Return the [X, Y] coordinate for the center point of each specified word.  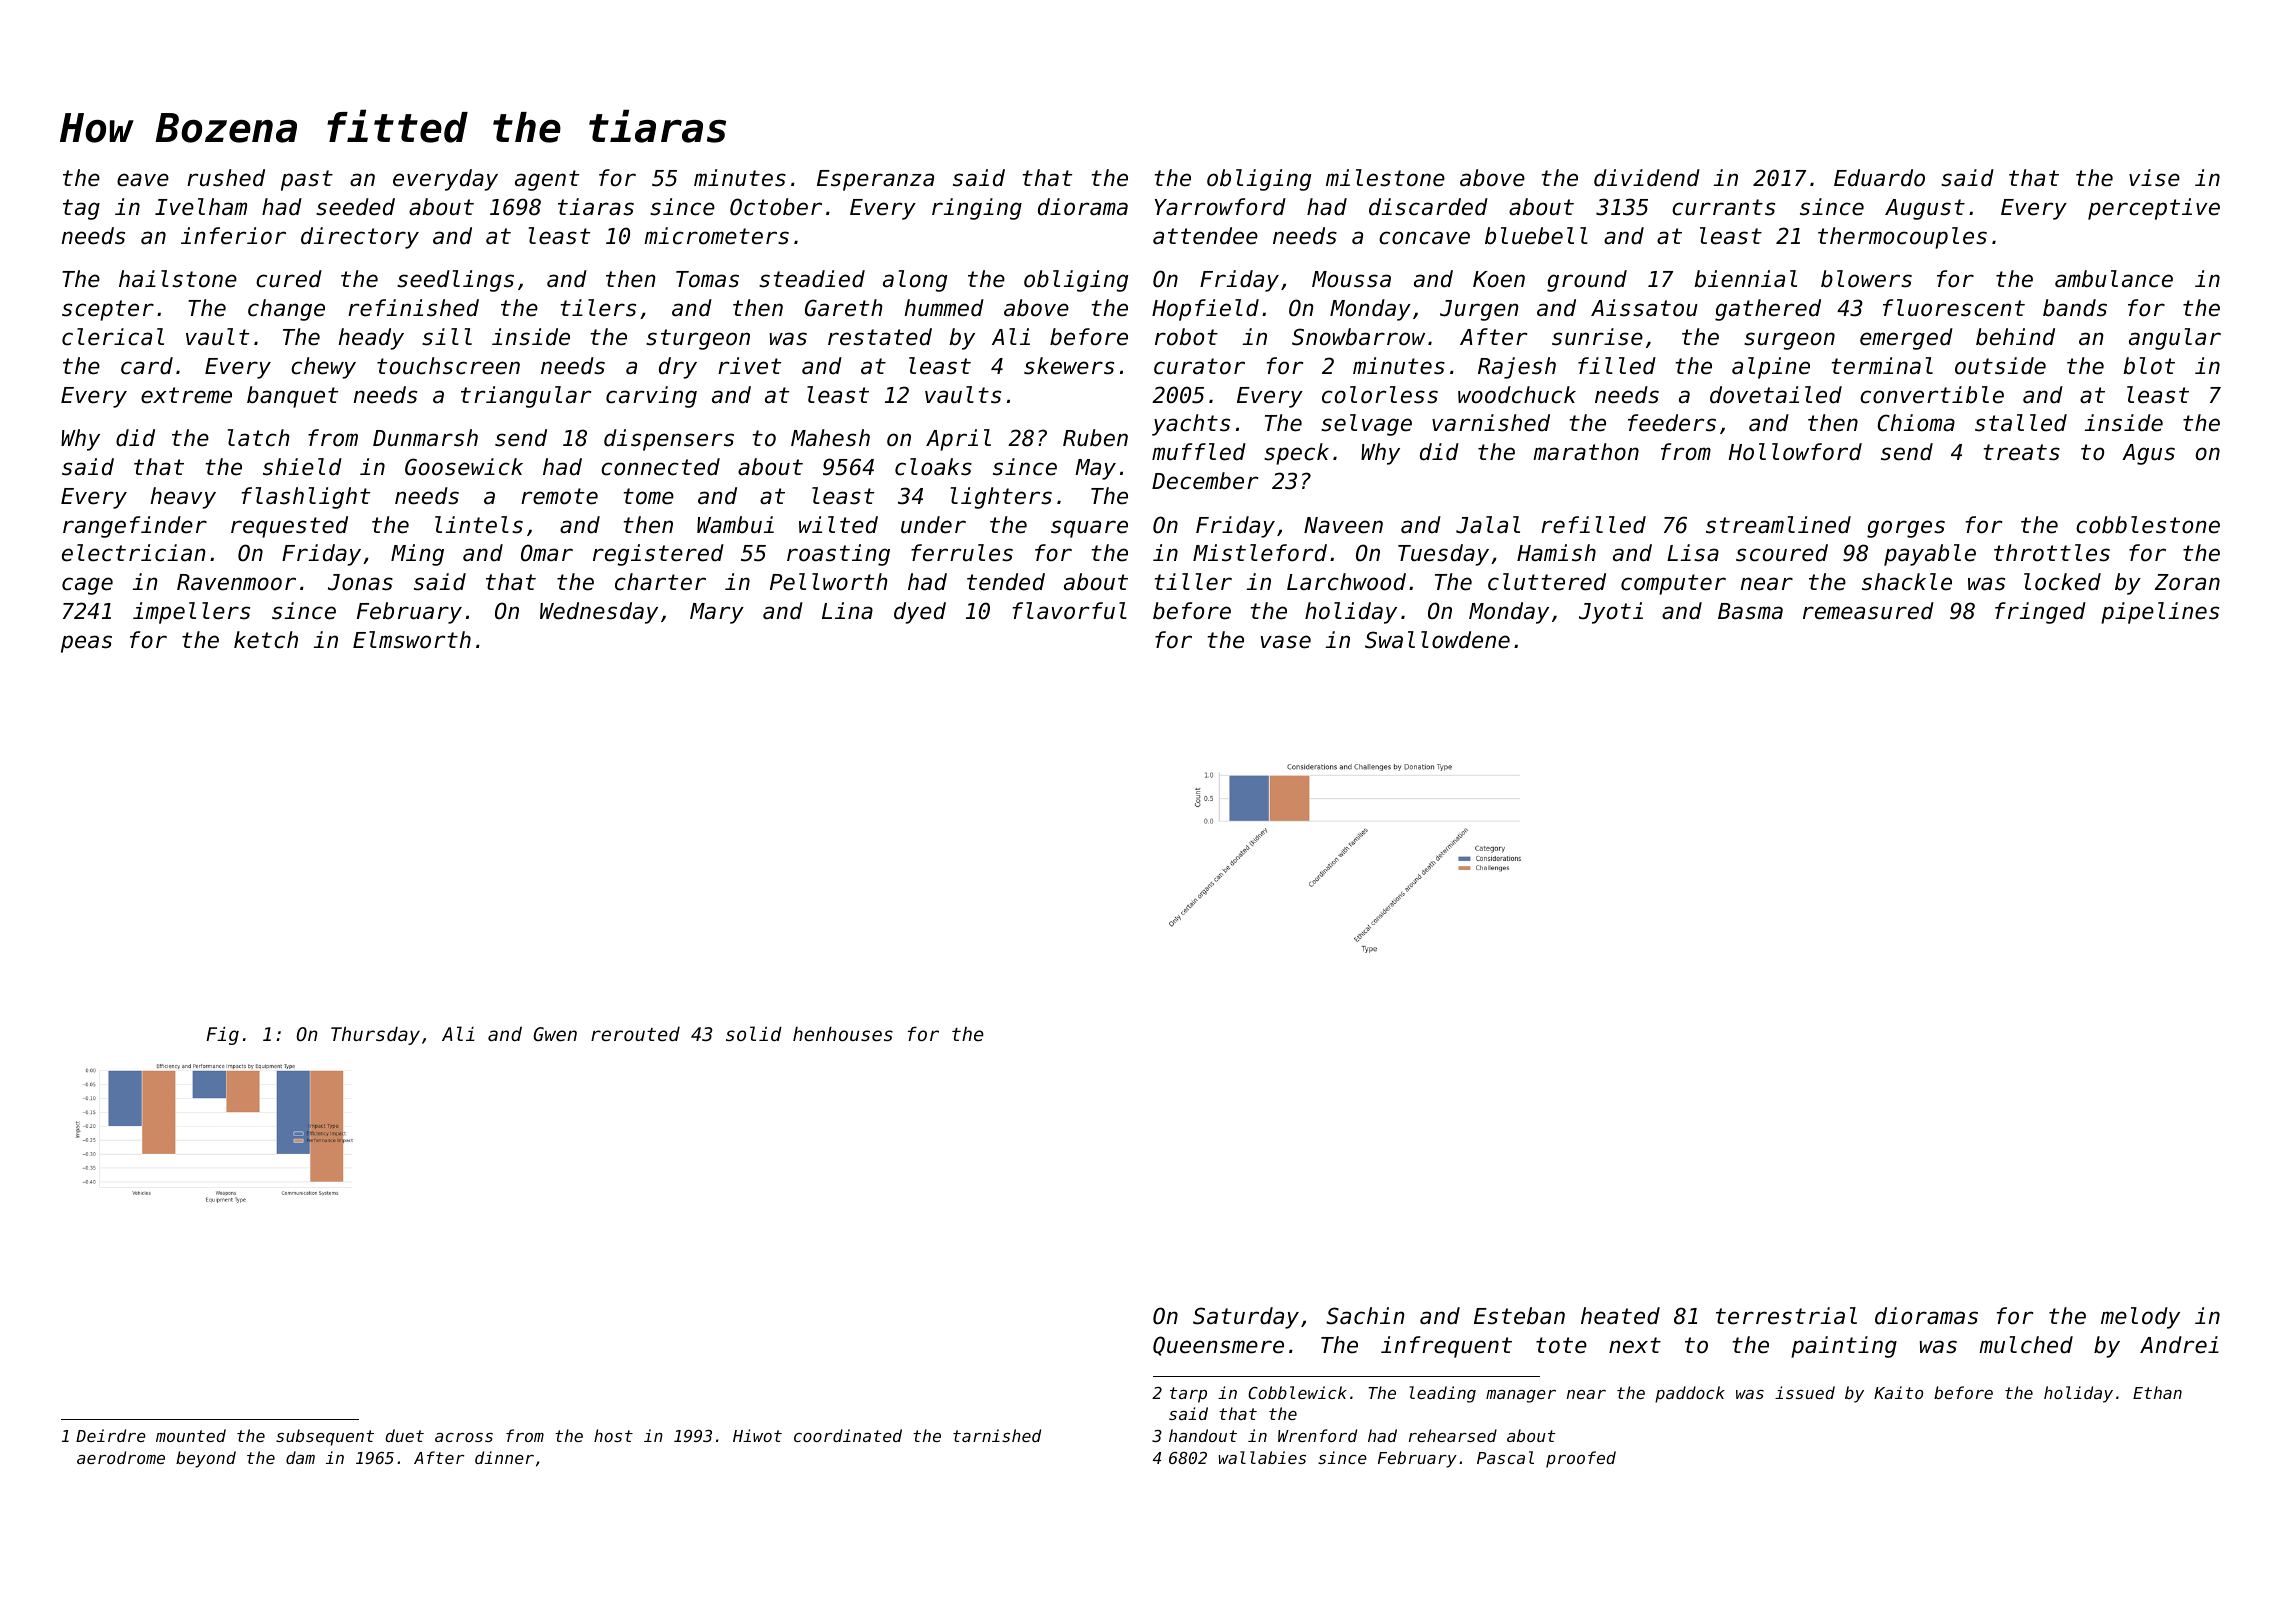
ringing [977, 209]
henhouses [843, 1033]
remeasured [1868, 611]
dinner [504, 1457]
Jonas [360, 582]
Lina [847, 611]
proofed [1581, 1459]
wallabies [1262, 1457]
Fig [222, 1035]
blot [2149, 366]
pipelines [2160, 613]
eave [143, 180]
